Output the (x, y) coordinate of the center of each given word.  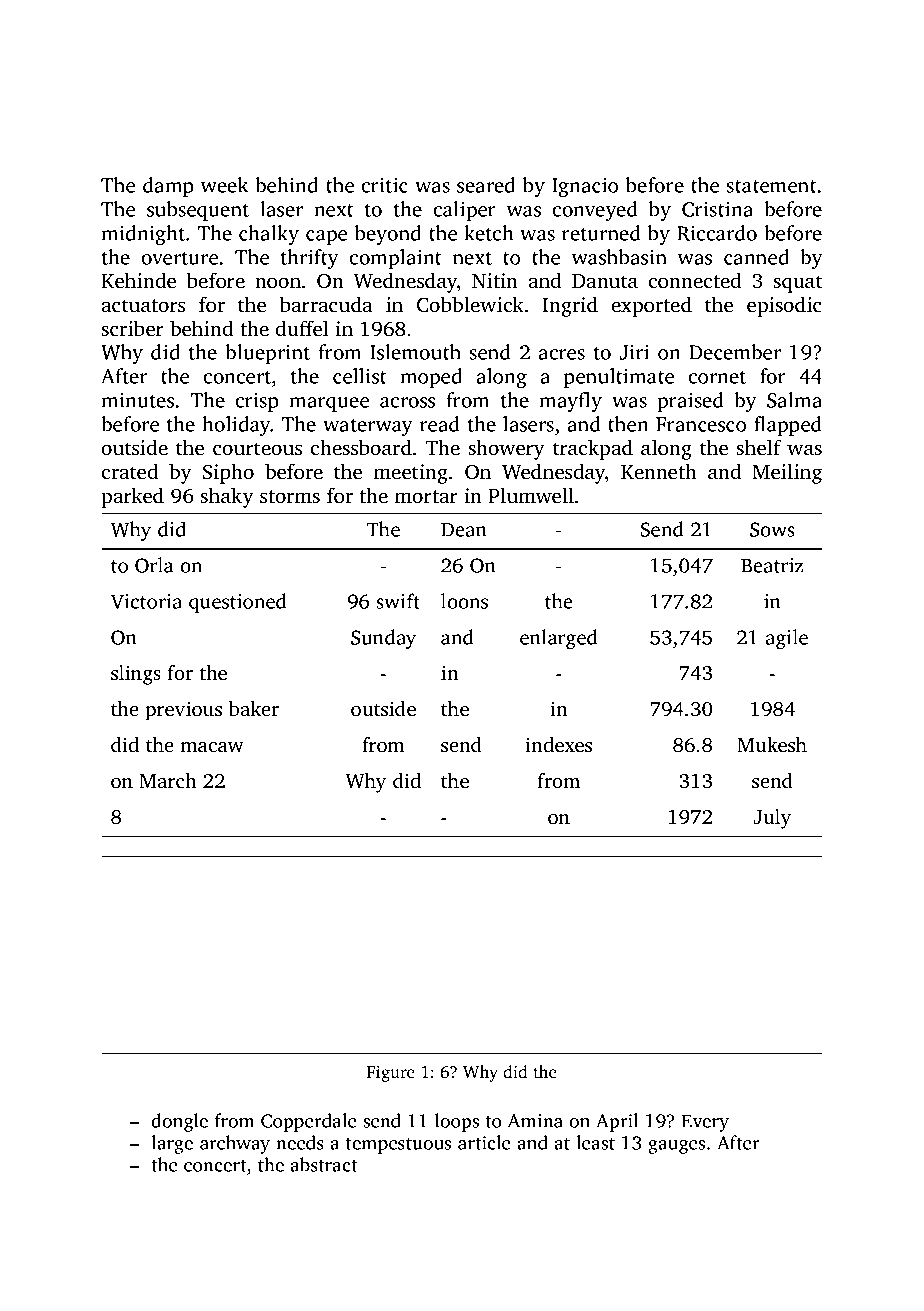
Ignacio (585, 188)
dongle (179, 1122)
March (167, 780)
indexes (559, 744)
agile (787, 639)
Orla (154, 565)
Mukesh (772, 744)
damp (168, 187)
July (772, 819)
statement (771, 186)
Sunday (383, 639)
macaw (212, 747)
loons (464, 601)
